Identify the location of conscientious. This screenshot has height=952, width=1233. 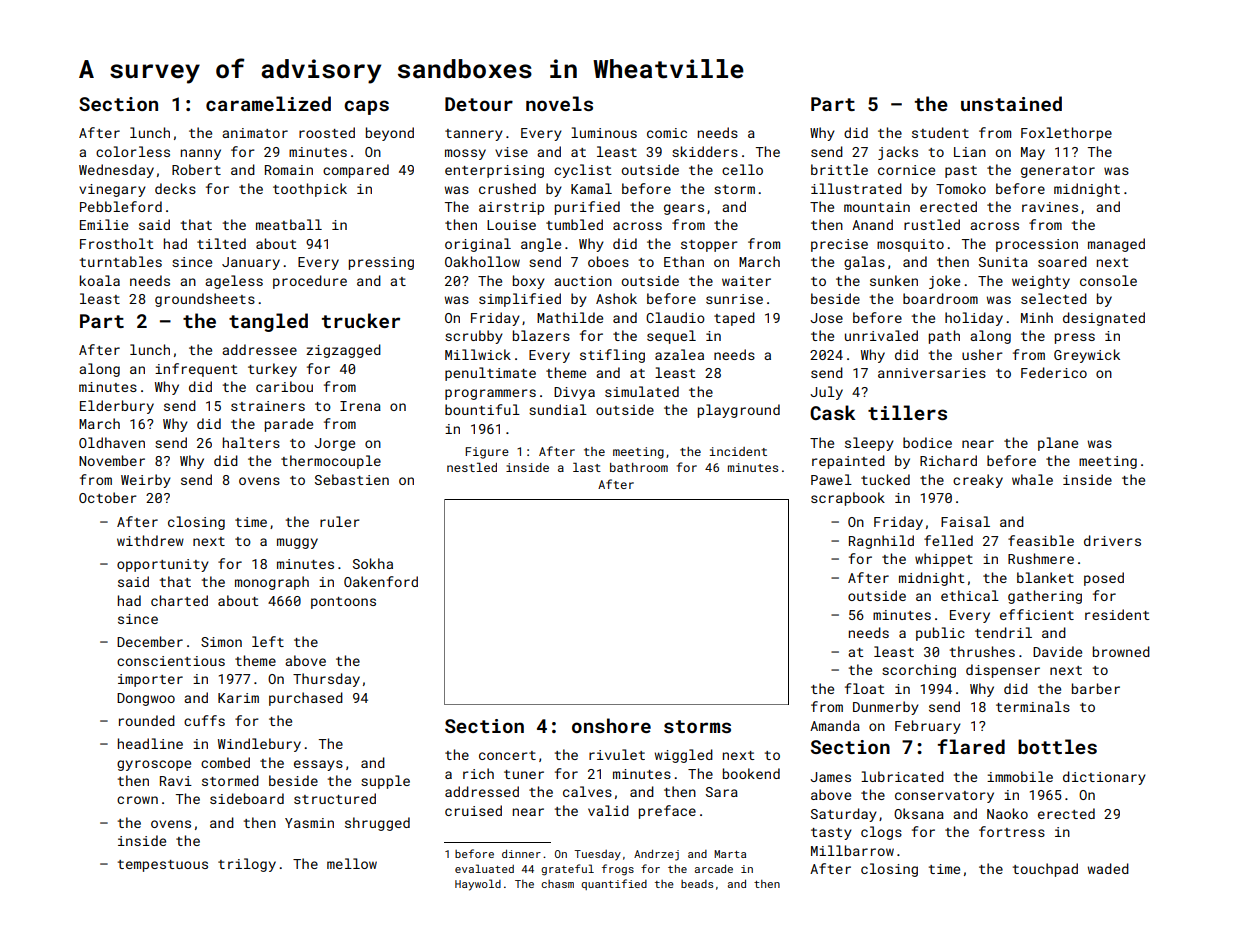
(171, 661).
